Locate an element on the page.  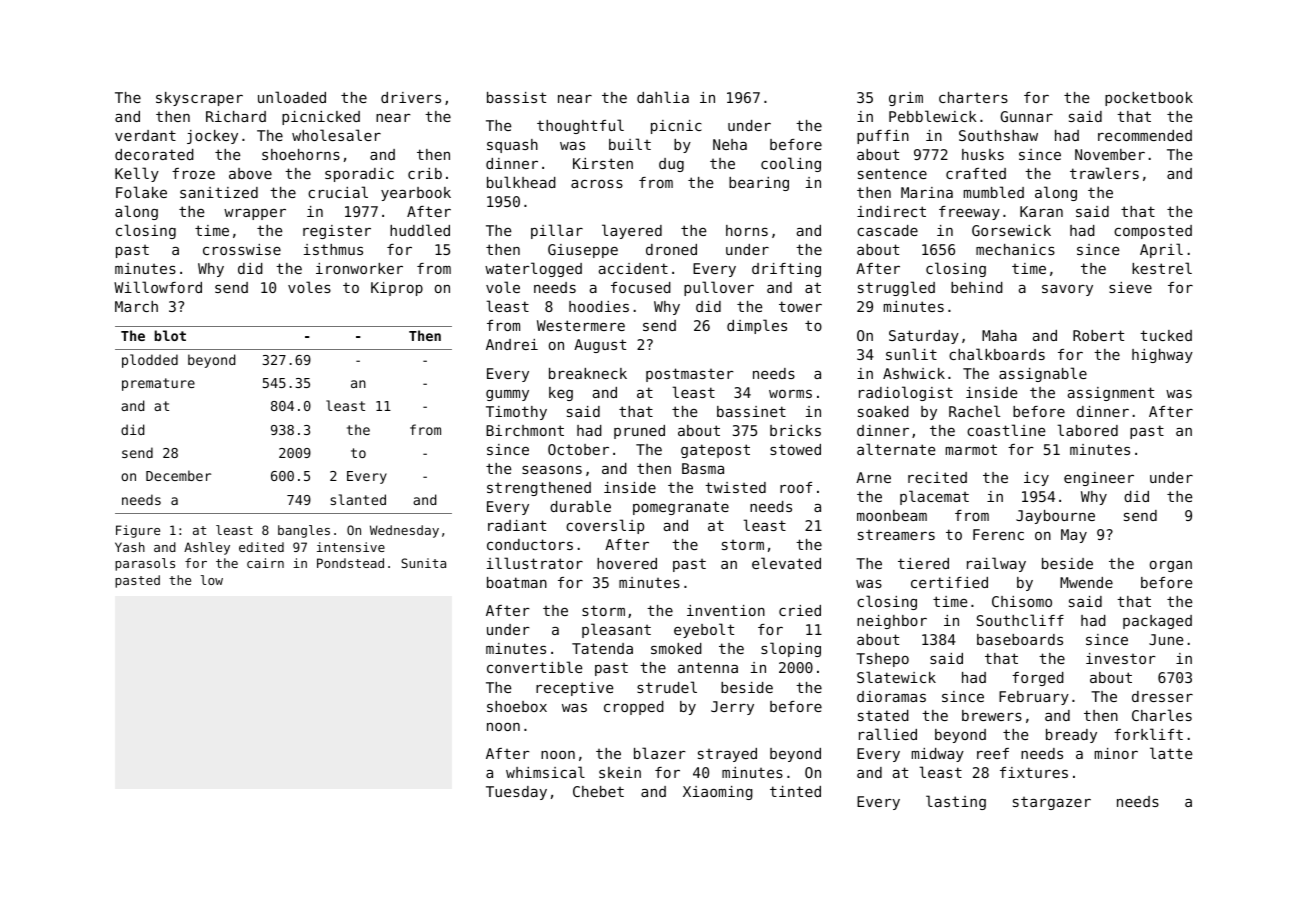
conductors is located at coordinates (530, 544).
